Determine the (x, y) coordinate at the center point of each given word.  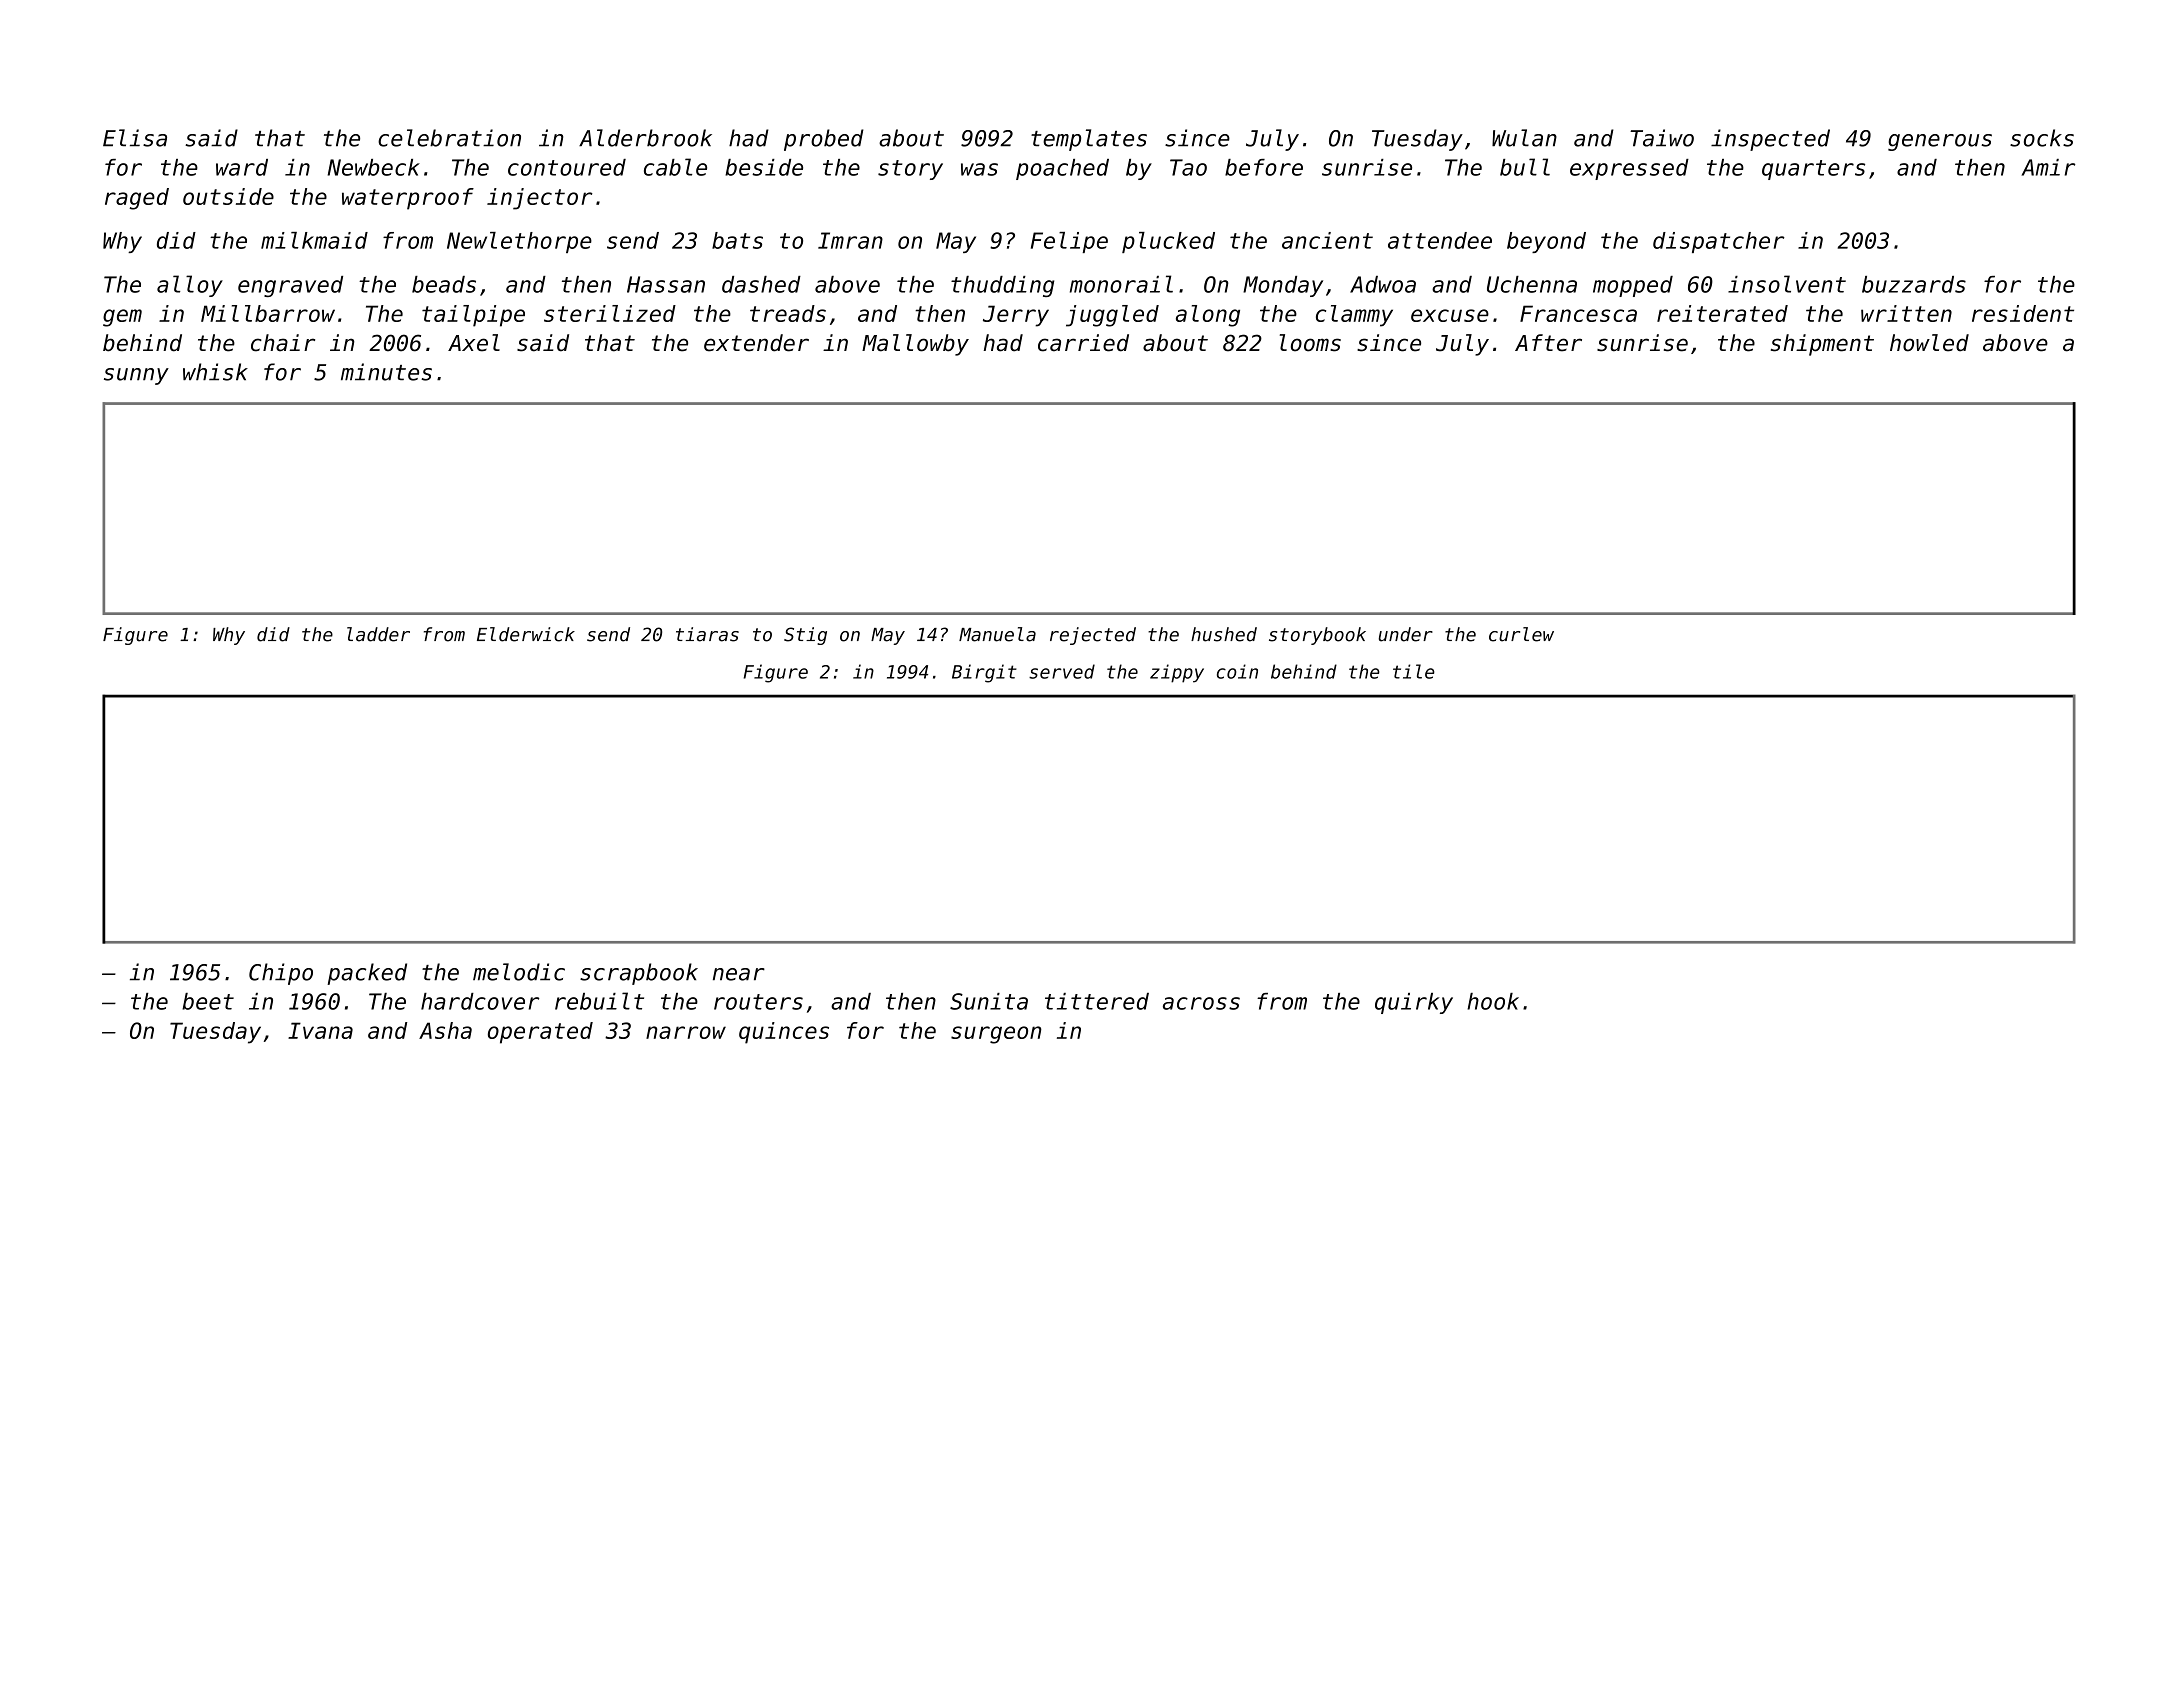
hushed (1224, 634)
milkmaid (314, 240)
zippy (1177, 673)
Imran (850, 240)
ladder (378, 634)
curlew (1521, 634)
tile (1414, 671)
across (1201, 1003)
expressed (1629, 169)
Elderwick (526, 634)
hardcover (480, 1001)
